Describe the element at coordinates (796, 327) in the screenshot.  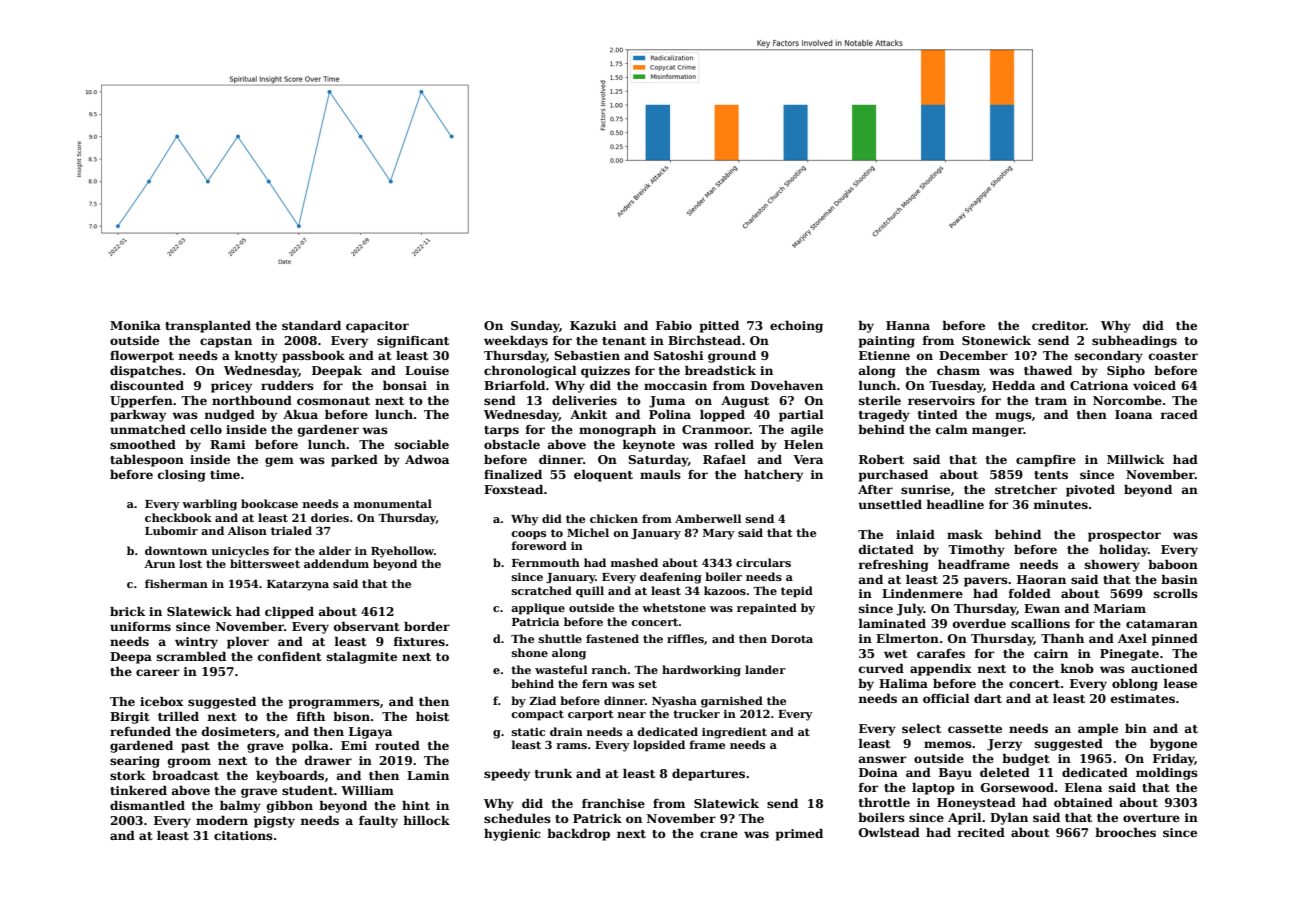
I see `echoing` at that location.
